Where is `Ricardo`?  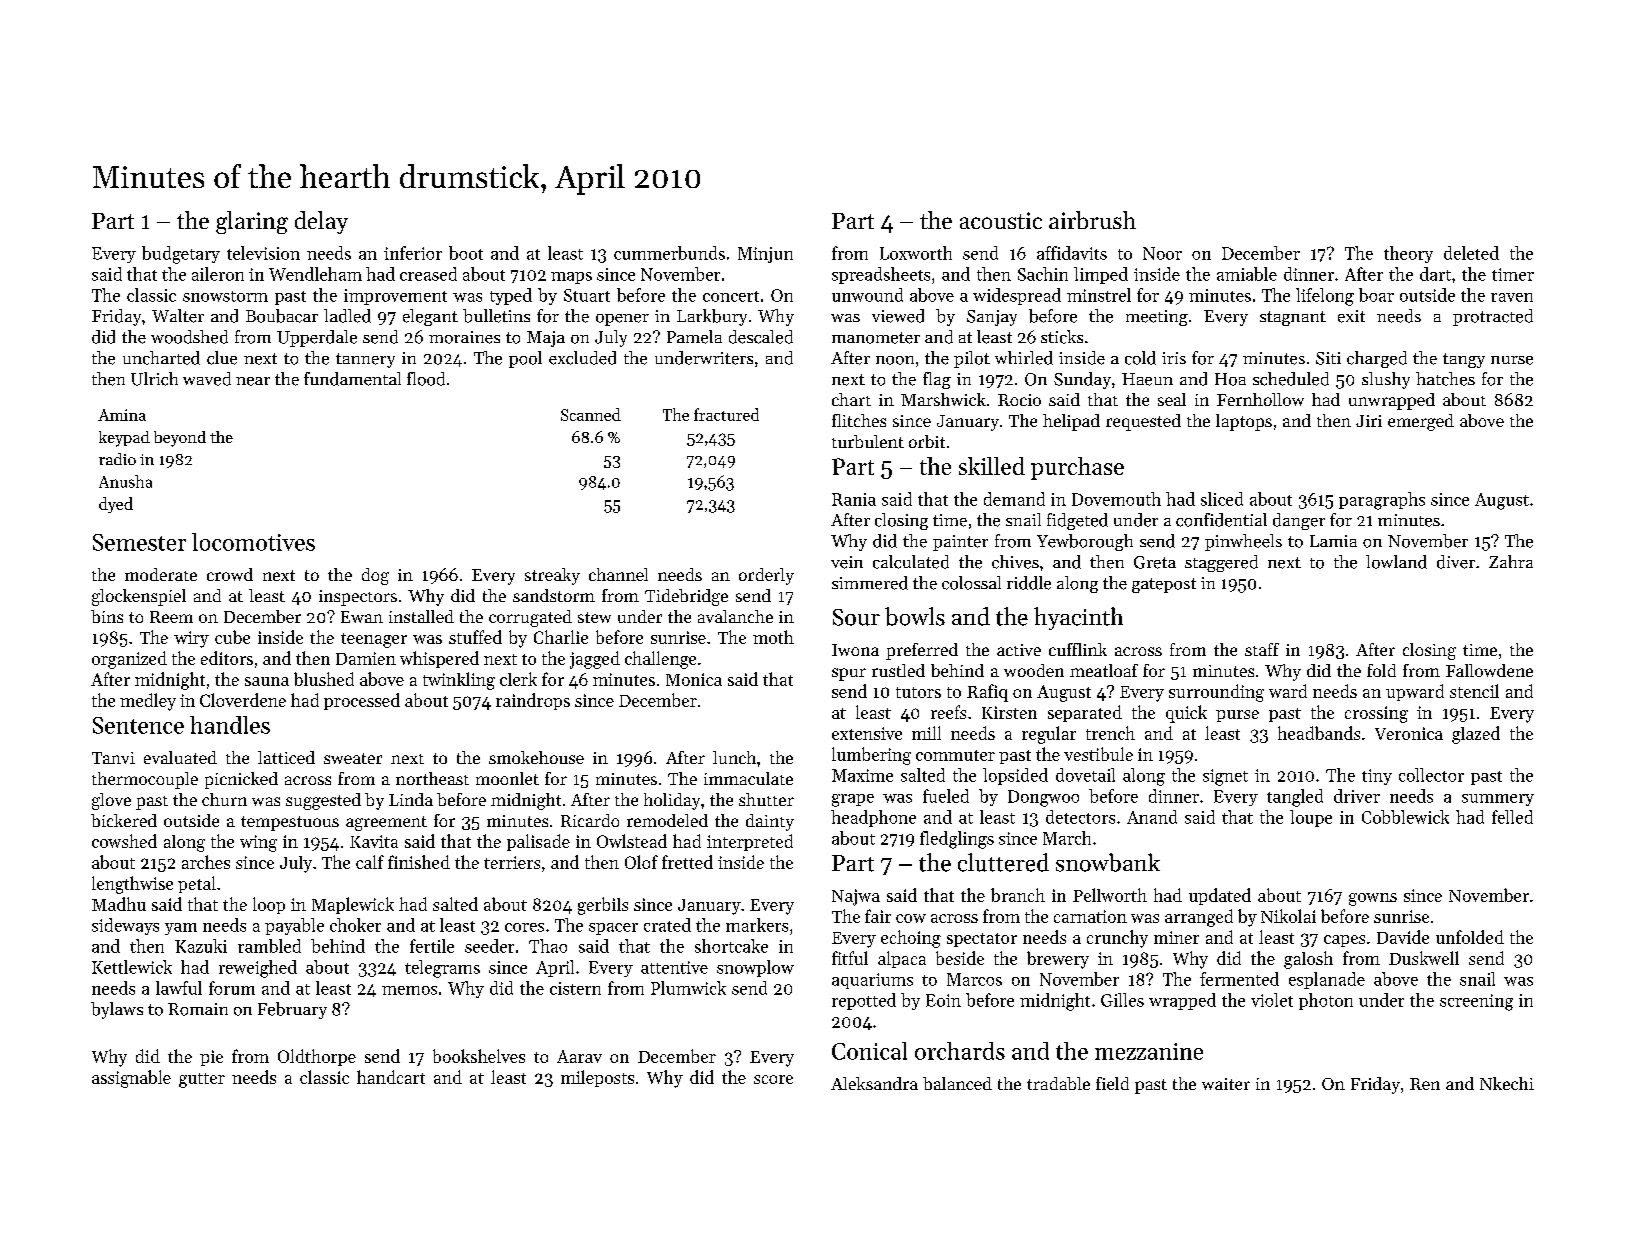
Ricardo is located at coordinates (590, 820).
